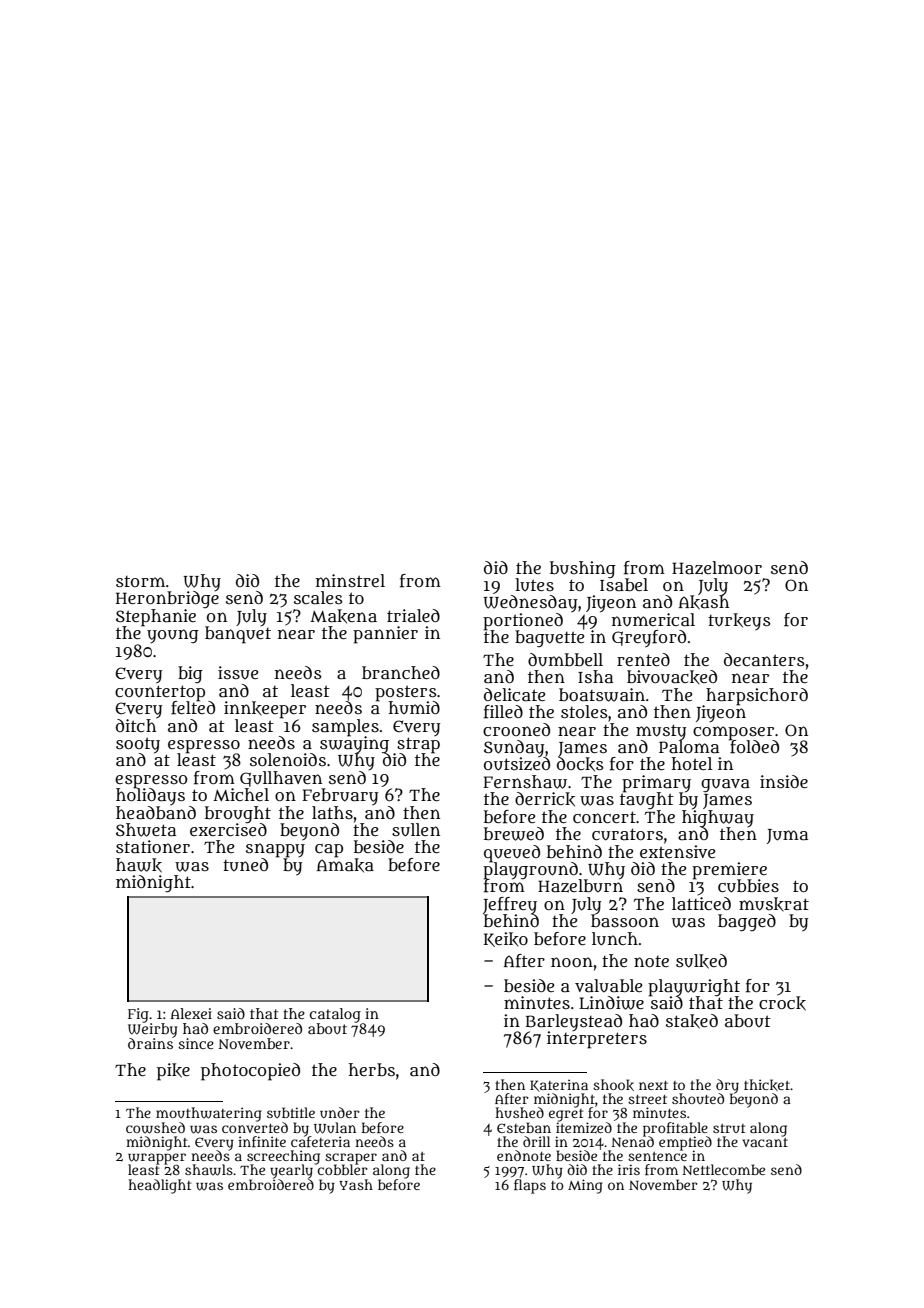 This page has height=1308, width=924. Describe the element at coordinates (572, 962) in the page. I see `noon` at that location.
